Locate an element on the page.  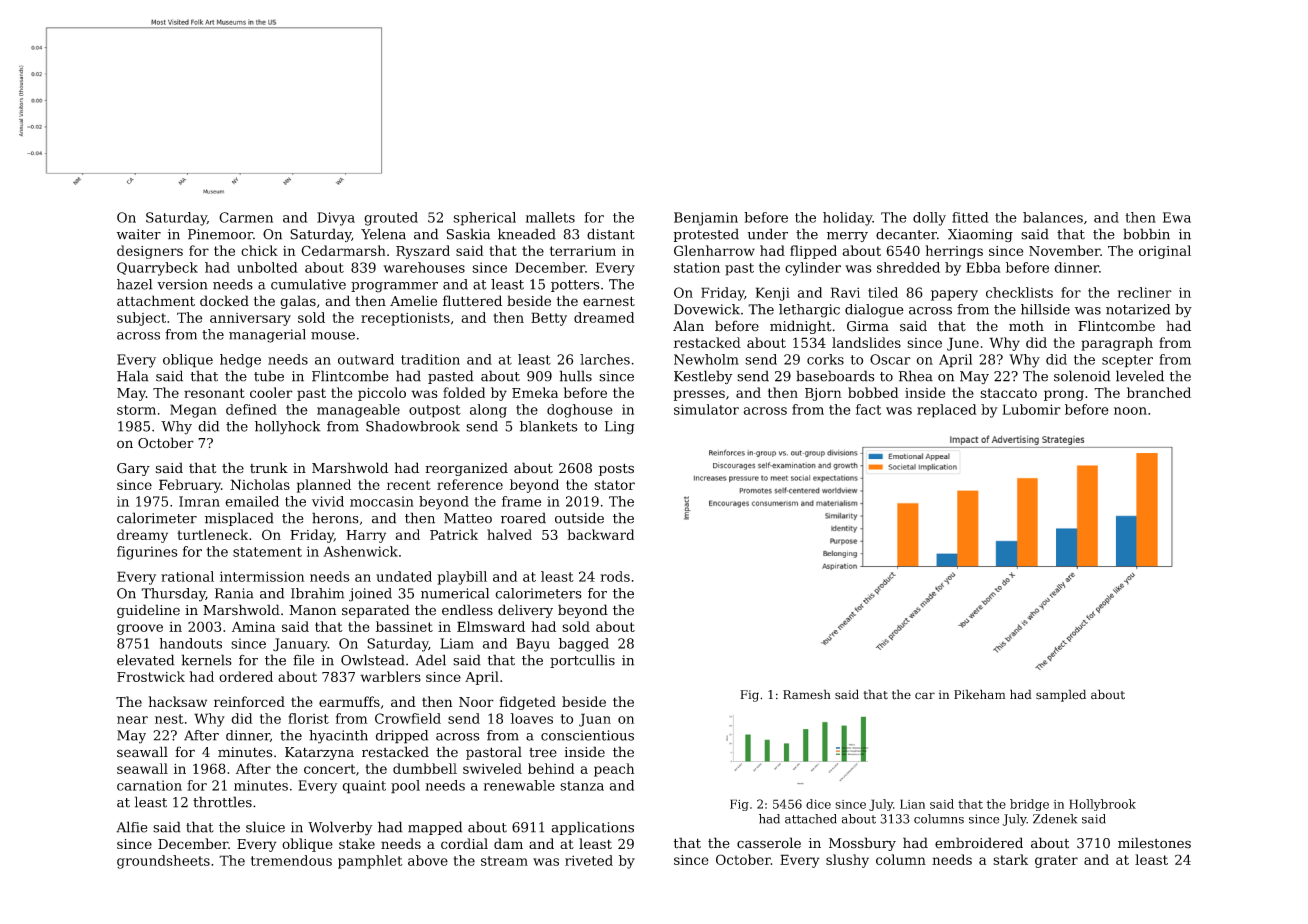
Lubomir is located at coordinates (1031, 409).
